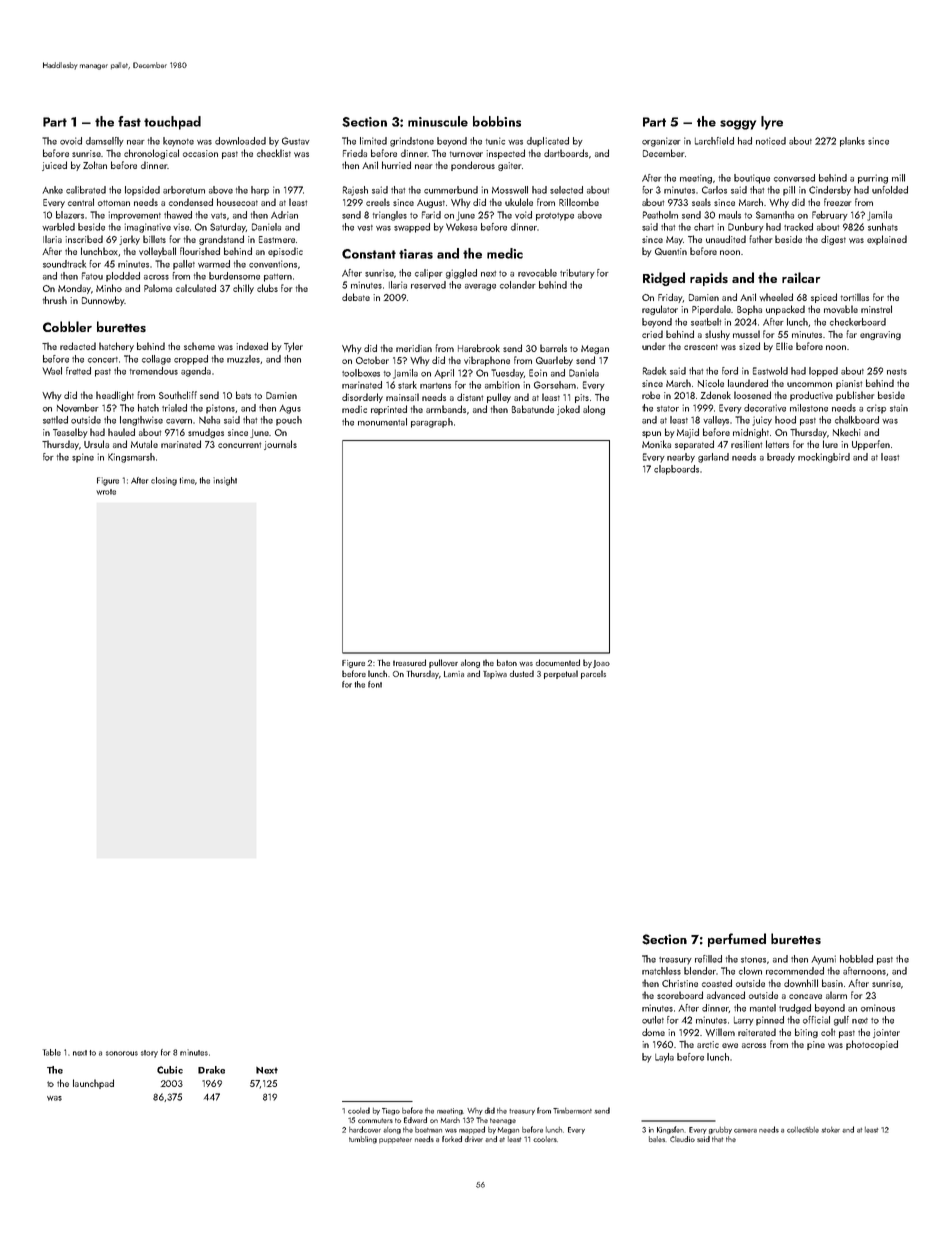  I want to click on valleys, so click(716, 421).
